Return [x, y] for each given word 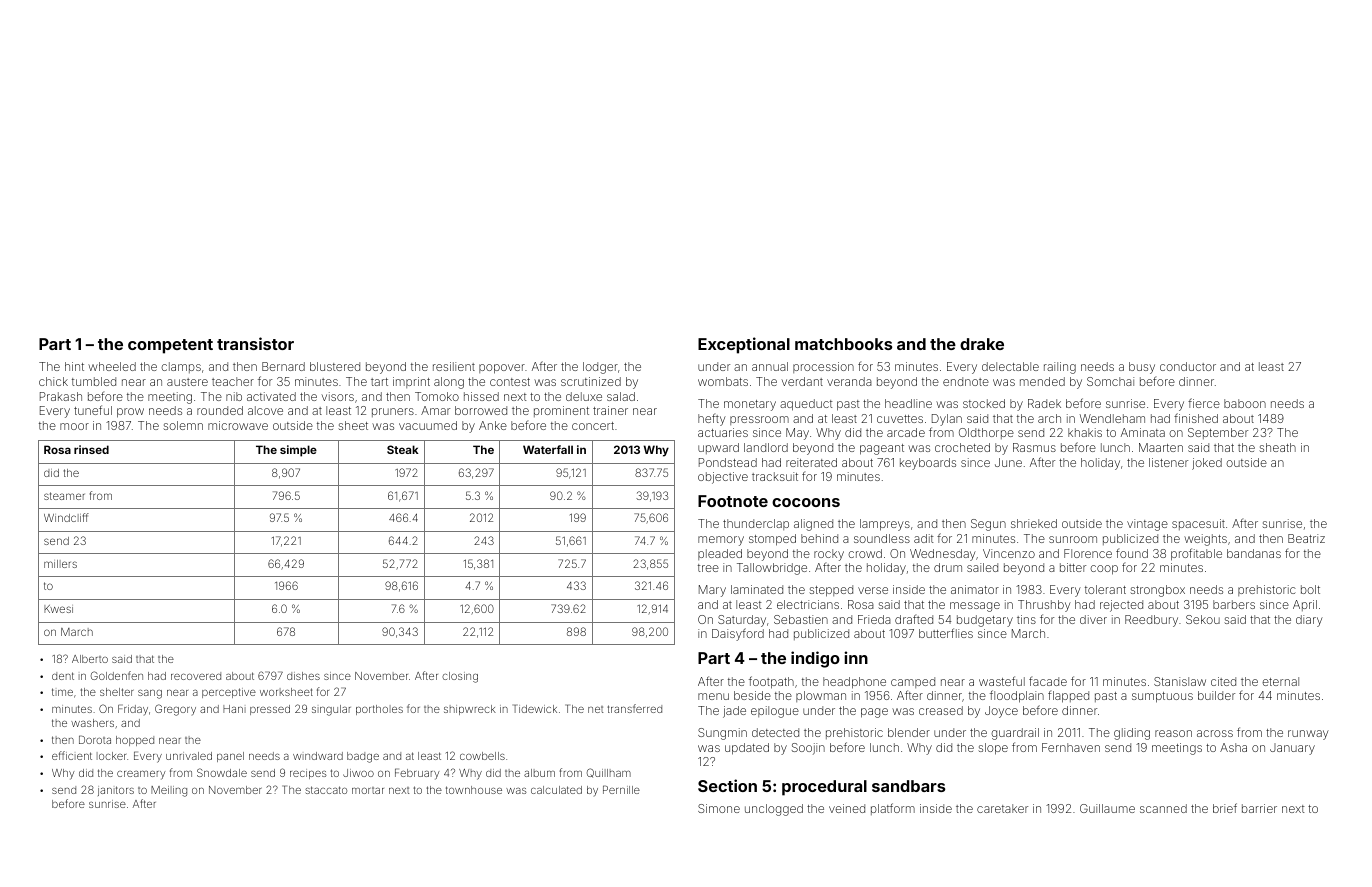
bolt [1310, 589]
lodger [600, 368]
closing [460, 677]
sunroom [1073, 539]
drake [982, 344]
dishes [303, 676]
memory [721, 541]
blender [909, 732]
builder [1216, 695]
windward [318, 756]
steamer [64, 496]
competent [170, 346]
